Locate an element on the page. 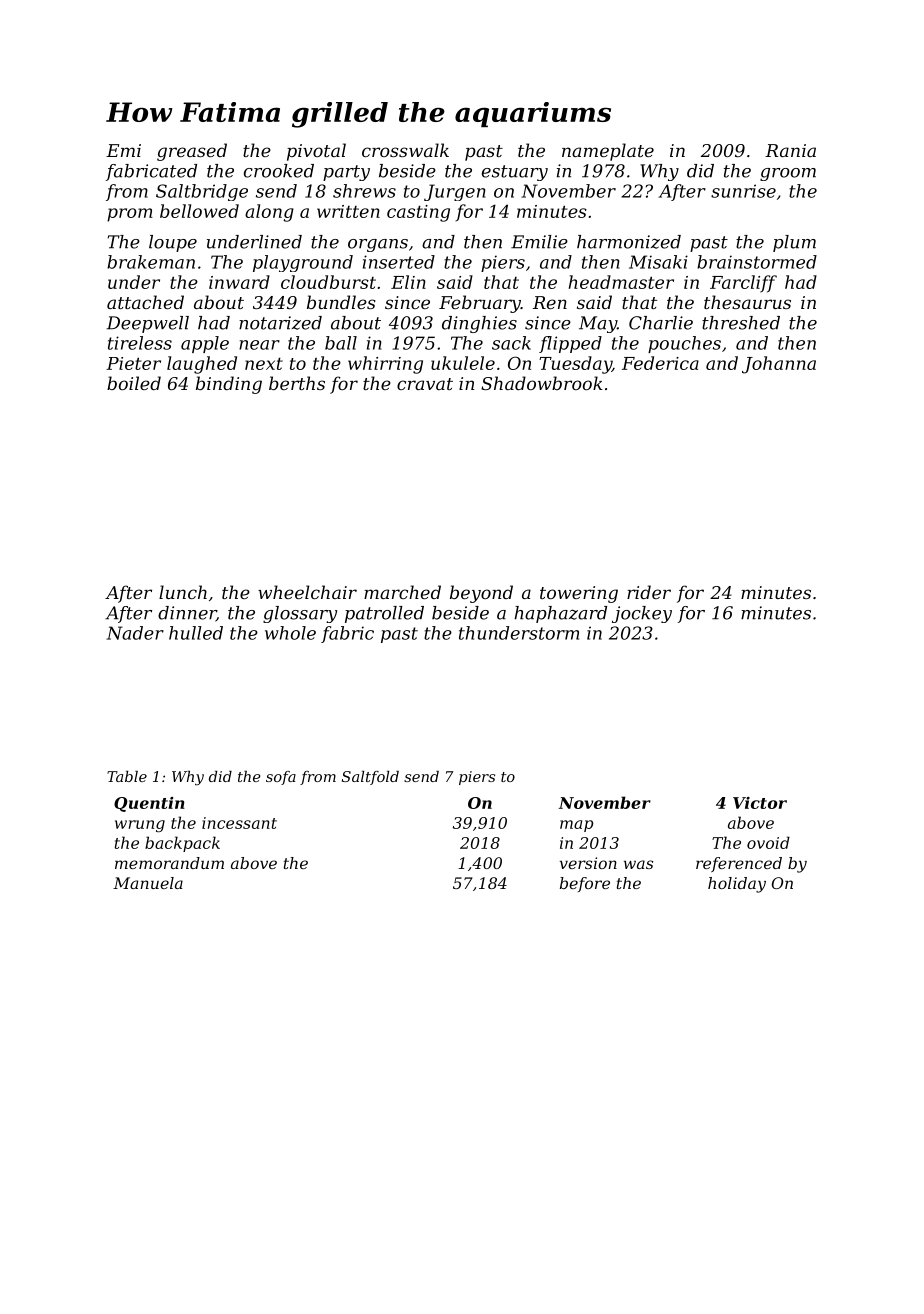 The height and width of the document is (1314, 924). cravat is located at coordinates (425, 384).
